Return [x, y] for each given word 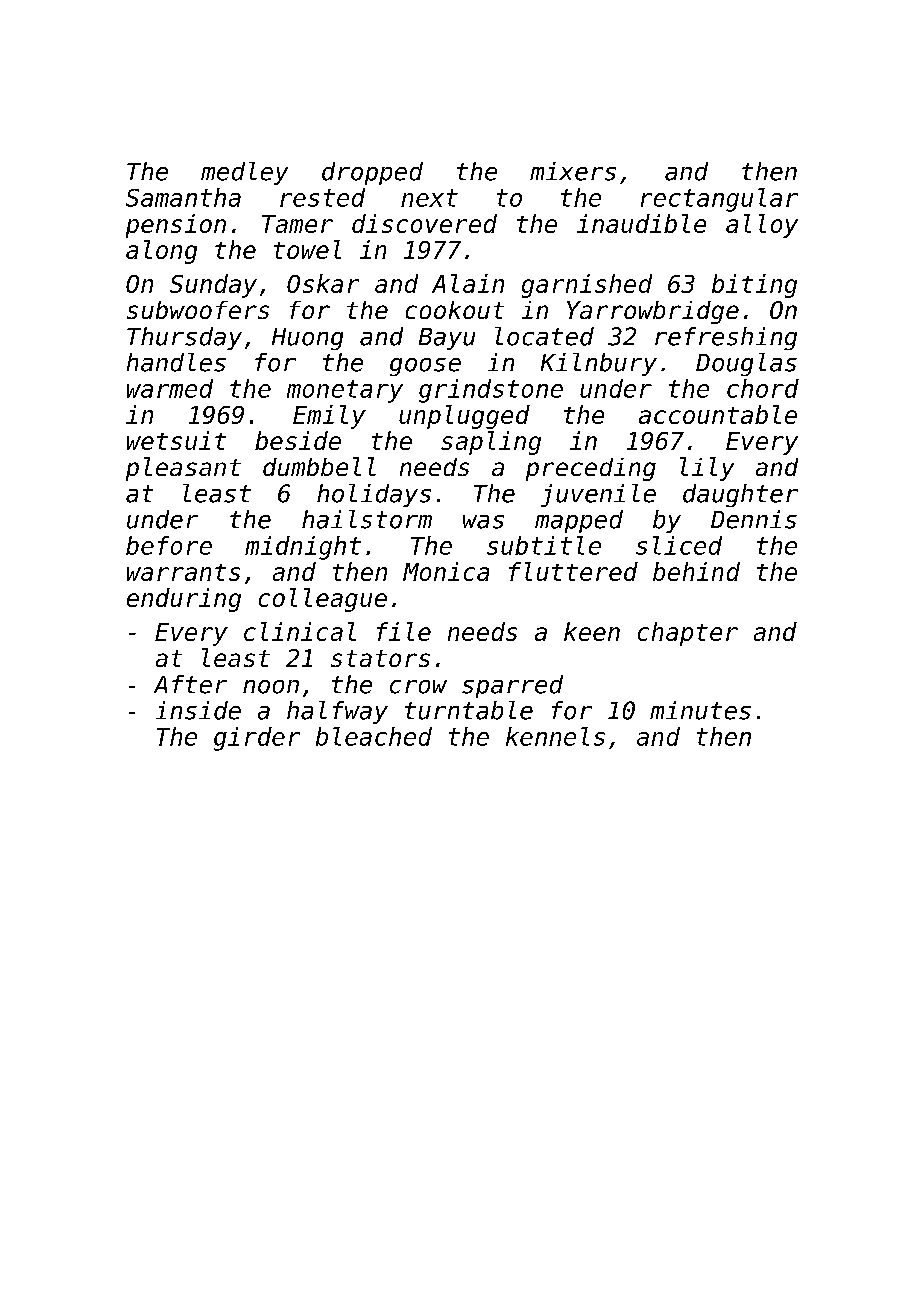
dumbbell [319, 466]
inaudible [641, 223]
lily [707, 469]
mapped [579, 521]
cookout [455, 310]
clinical [300, 631]
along [161, 252]
